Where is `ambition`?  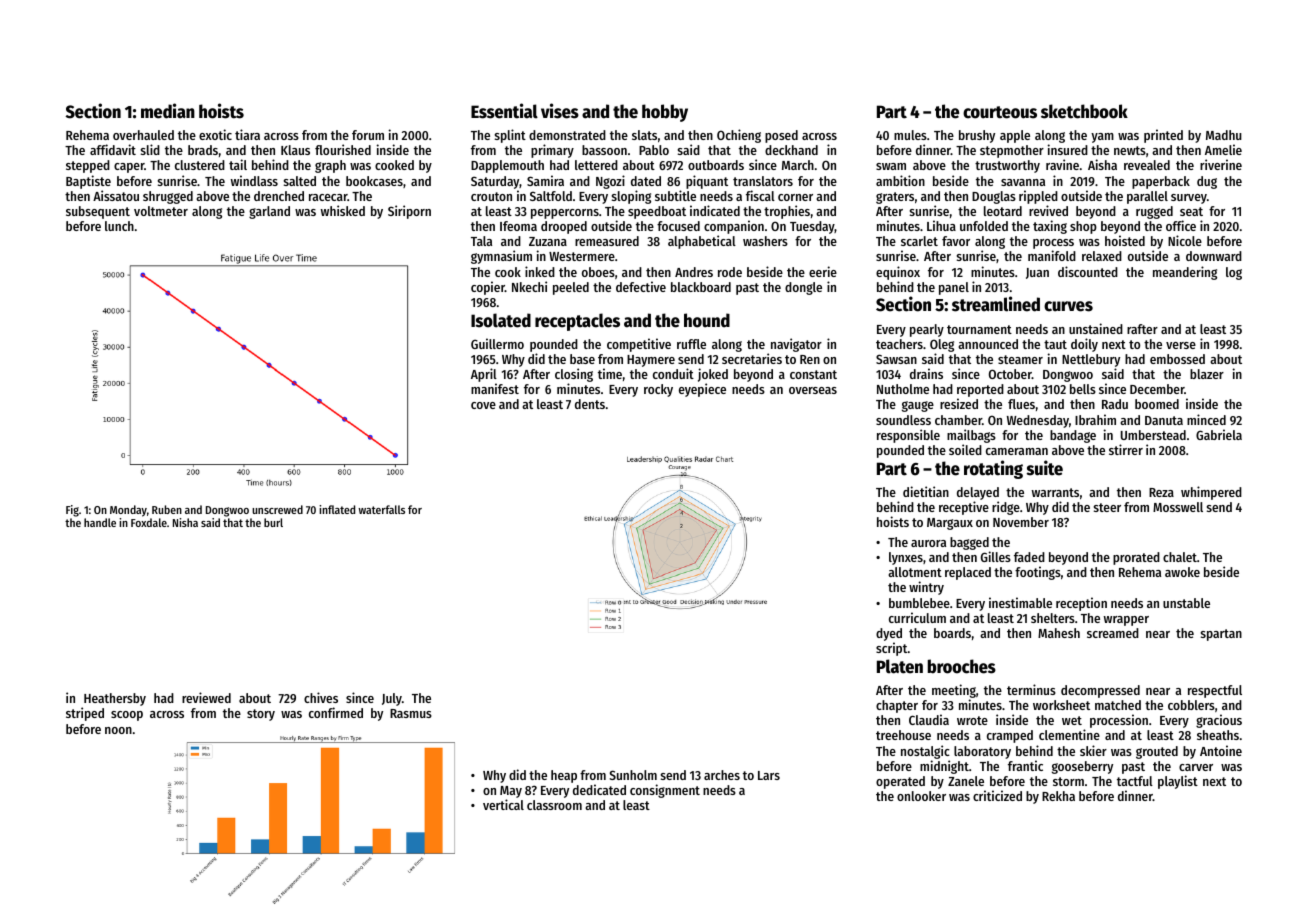 ambition is located at coordinates (900, 180).
